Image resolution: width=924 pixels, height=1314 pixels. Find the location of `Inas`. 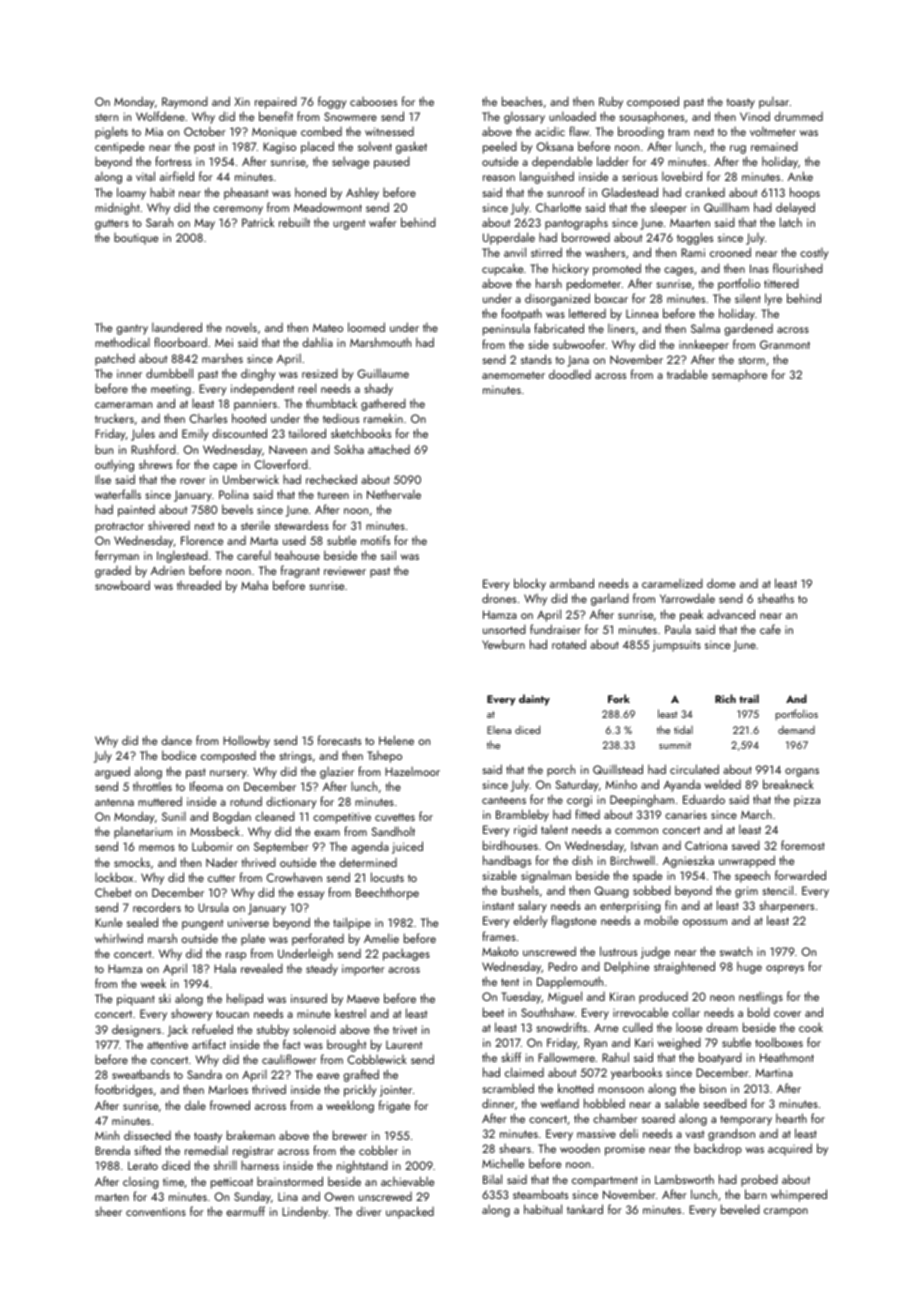

Inas is located at coordinates (759, 268).
